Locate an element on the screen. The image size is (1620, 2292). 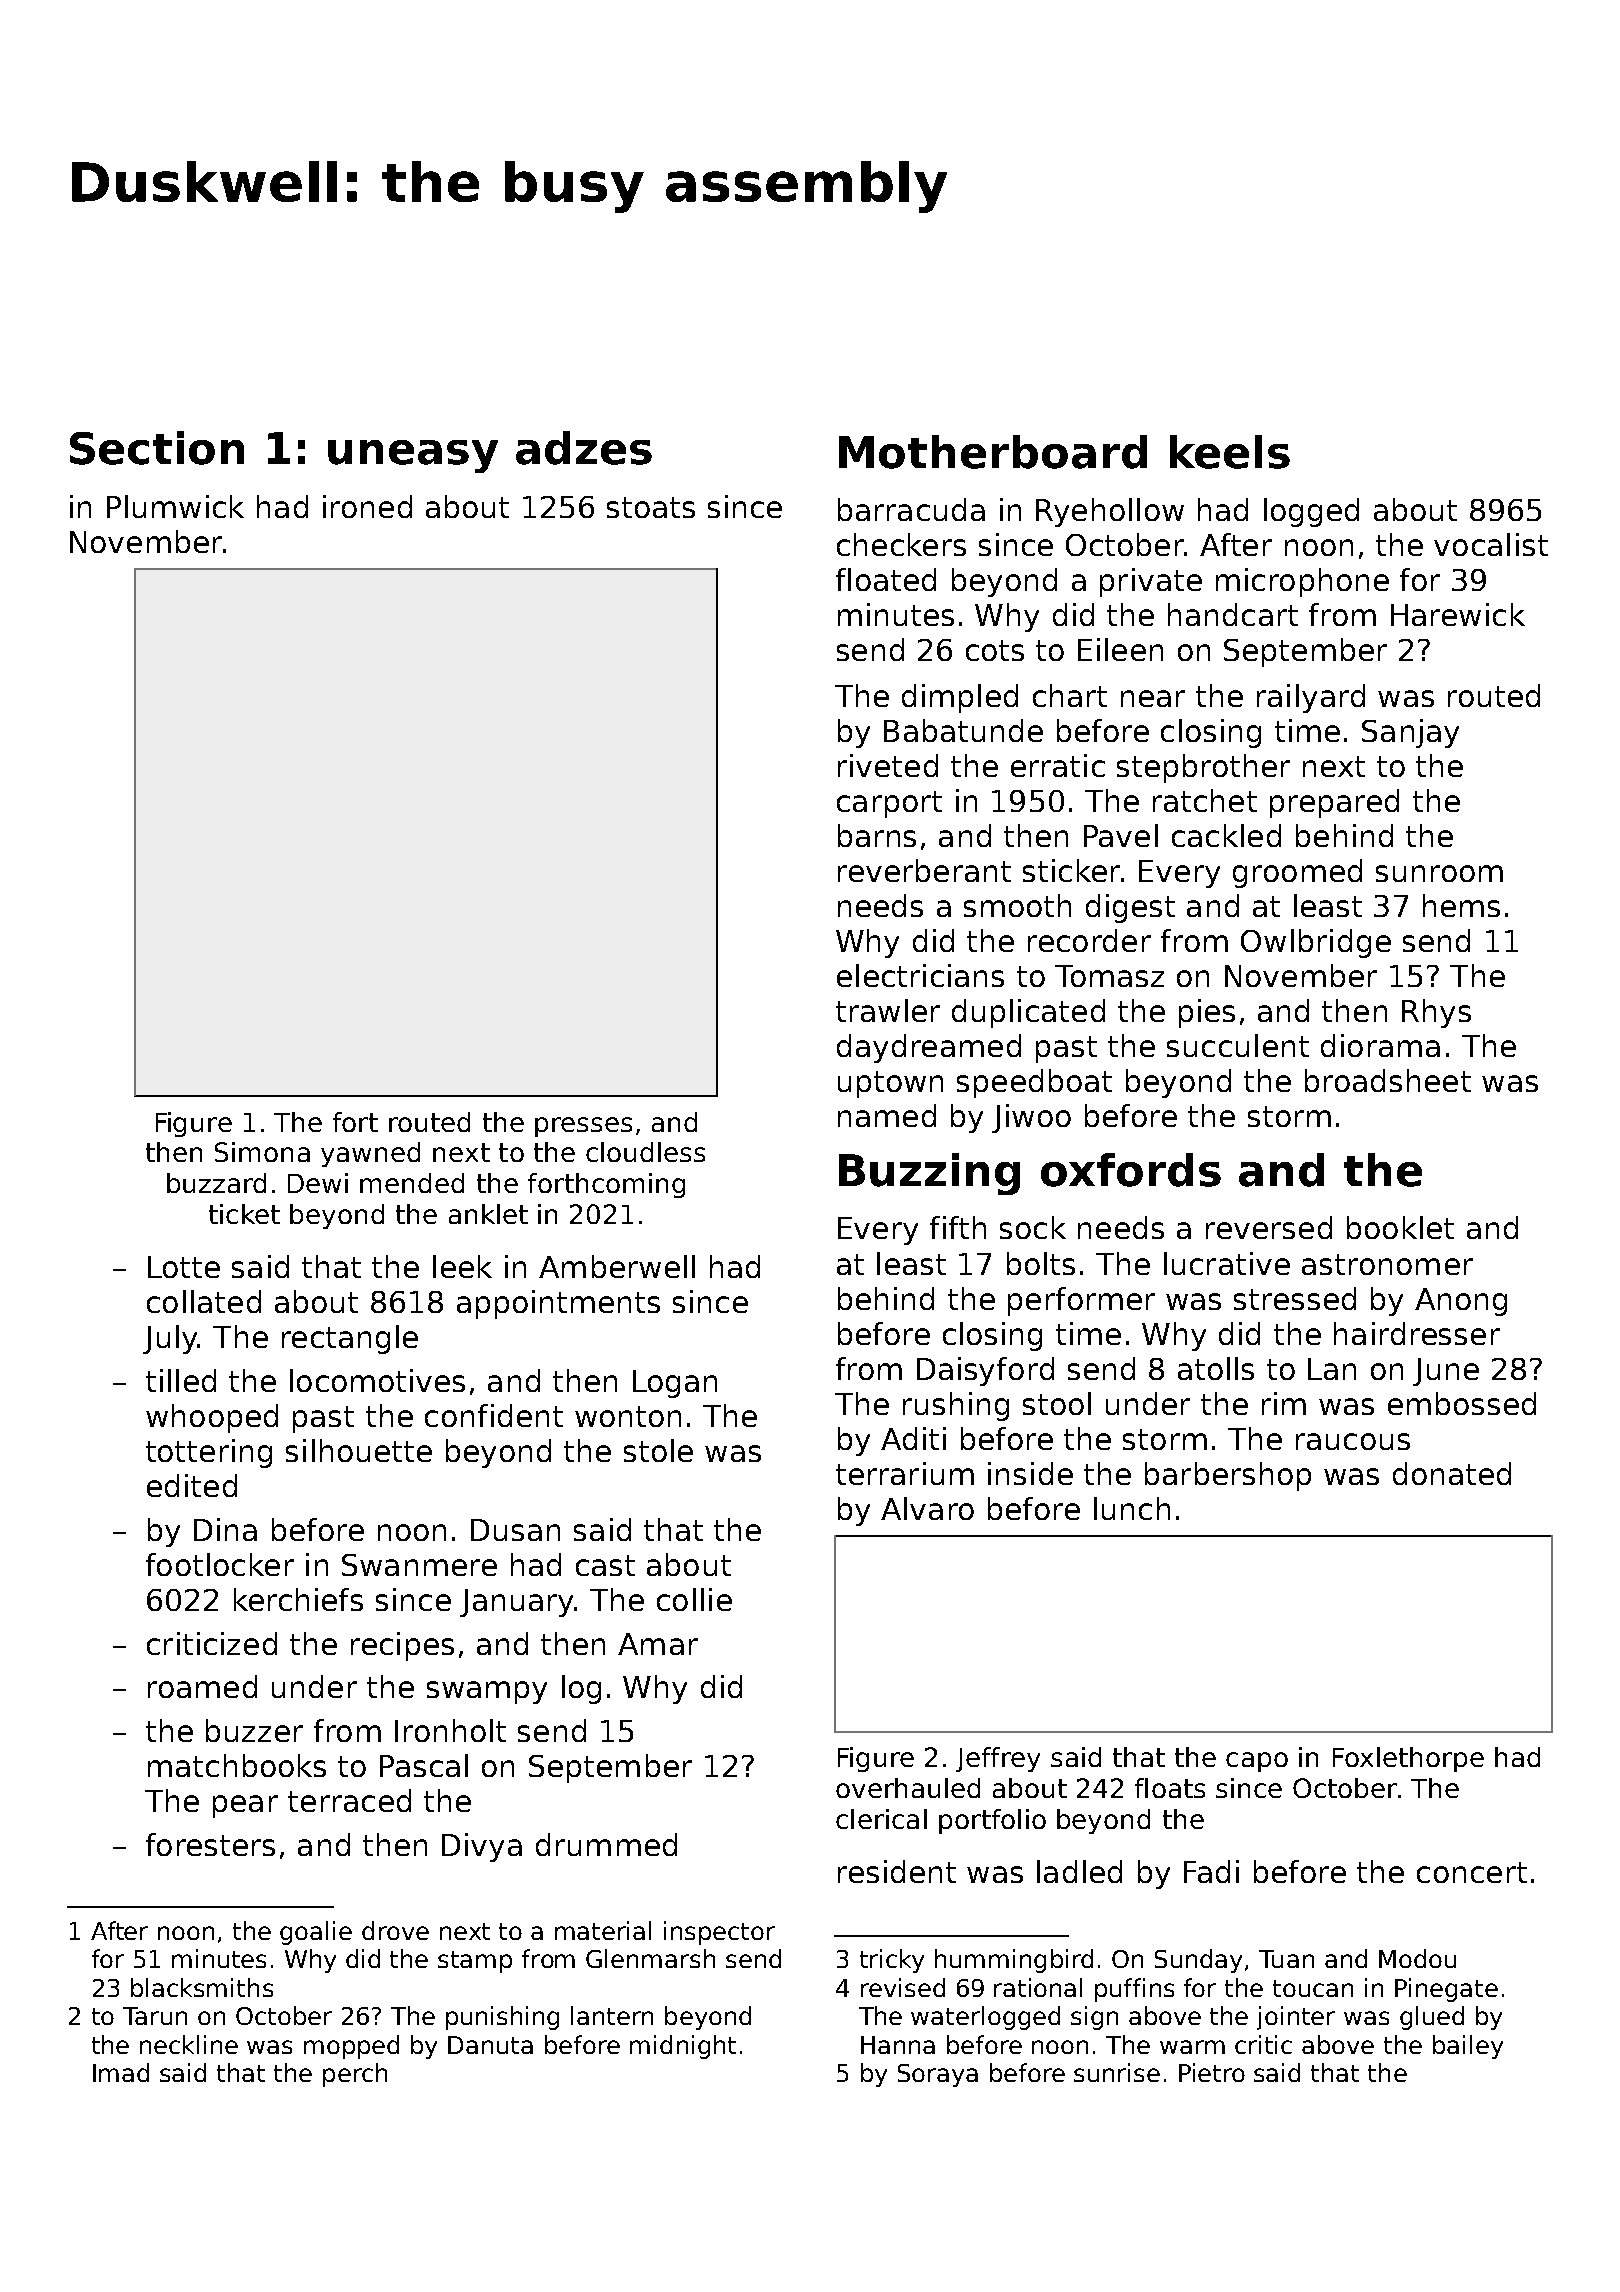
raucous is located at coordinates (1353, 1441).
